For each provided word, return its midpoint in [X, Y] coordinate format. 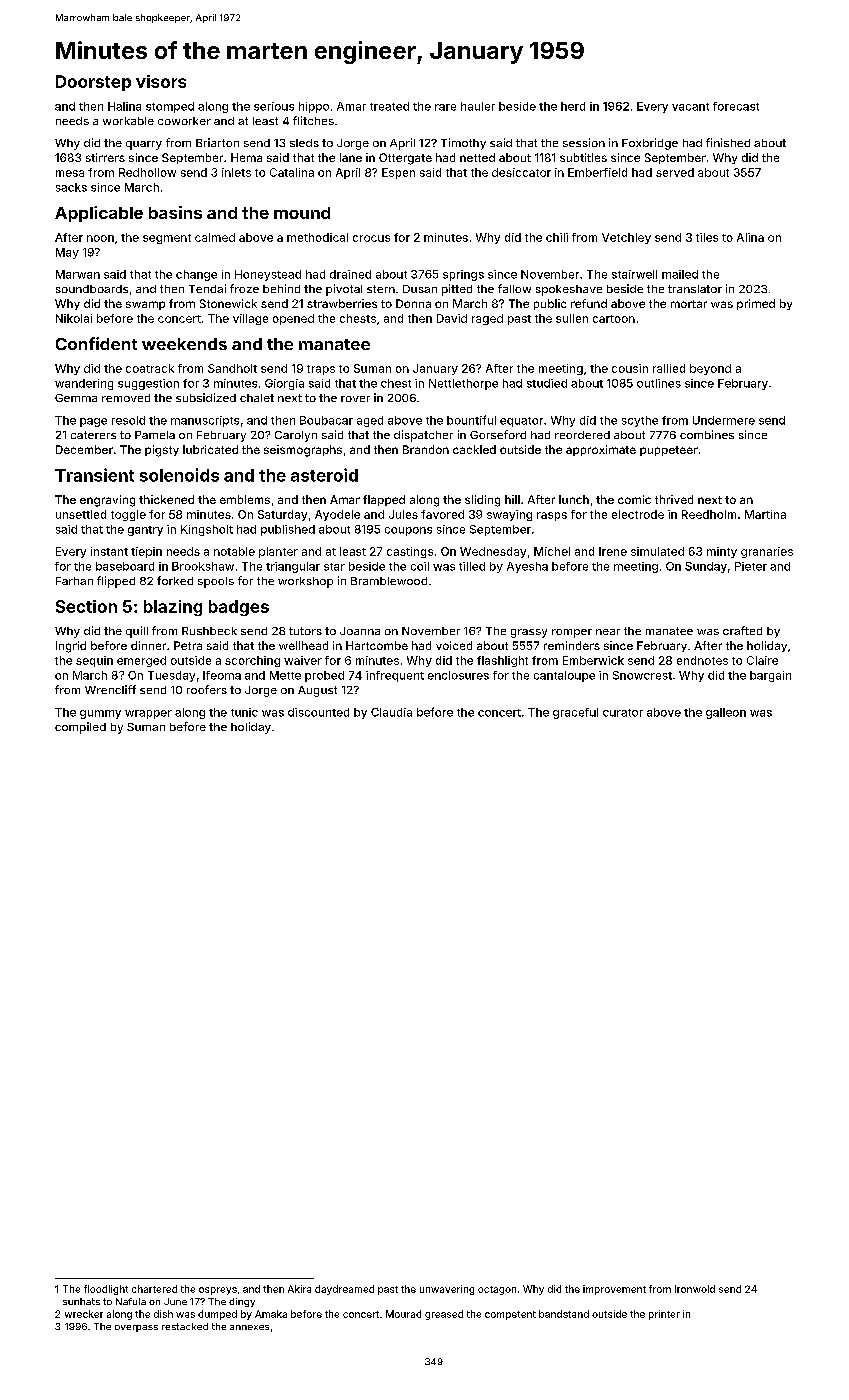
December [84, 449]
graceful [575, 713]
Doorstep [93, 83]
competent [510, 1315]
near [608, 632]
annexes [249, 1327]
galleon [726, 713]
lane [351, 157]
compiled [80, 728]
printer [664, 1315]
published [288, 530]
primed [756, 304]
